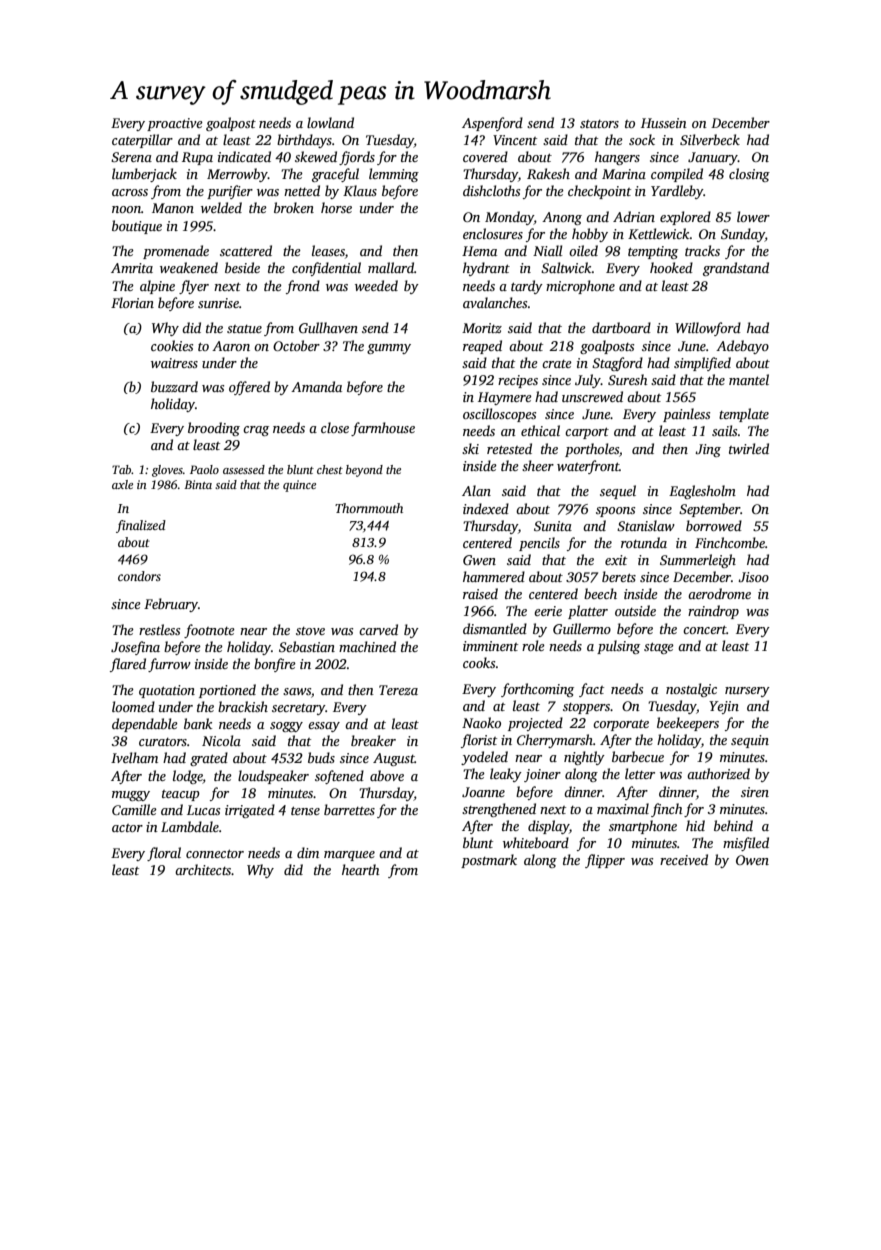 This screenshot has height=1250, width=881. What do you see at coordinates (592, 396) in the screenshot?
I see `unscrewed` at bounding box center [592, 396].
